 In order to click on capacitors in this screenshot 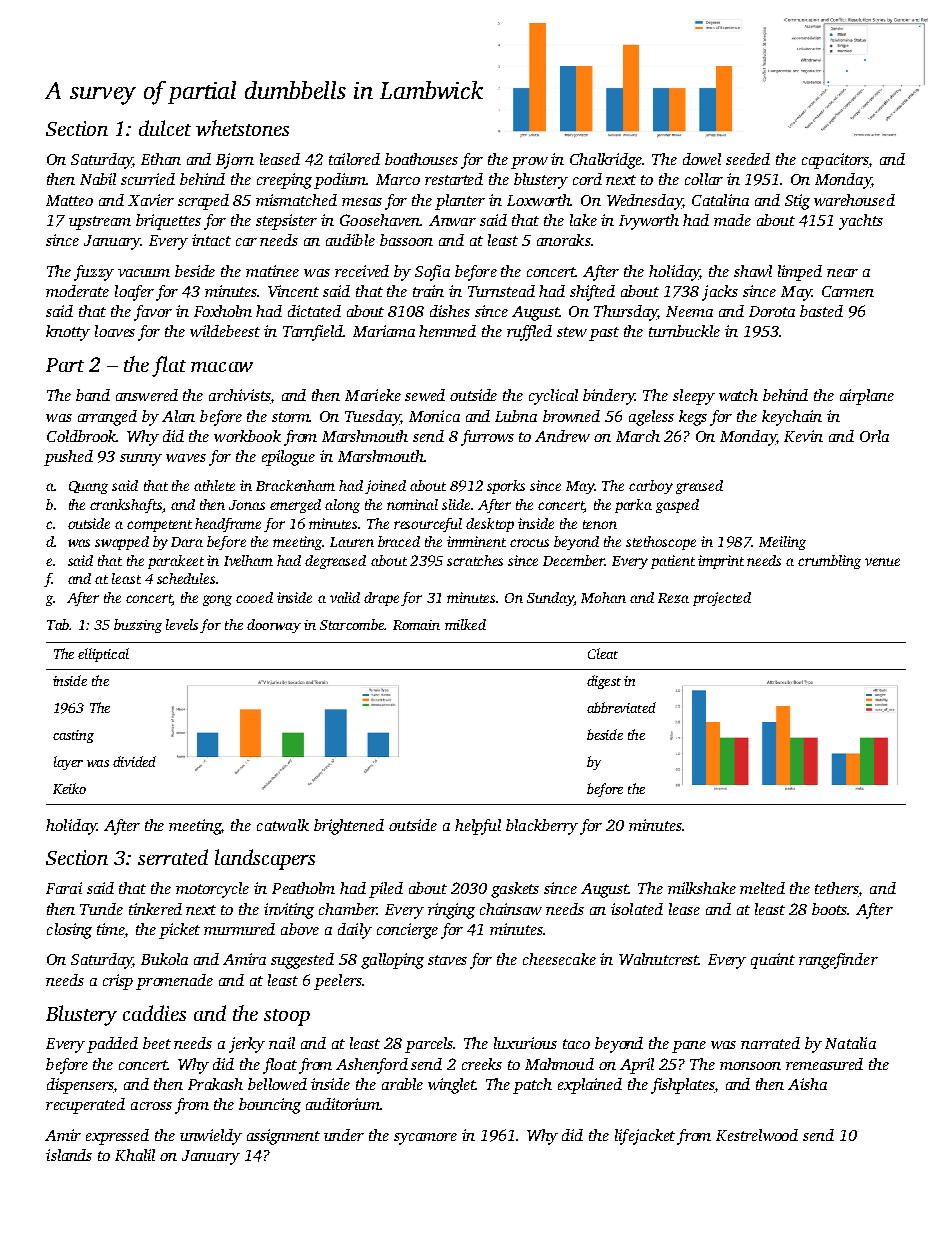, I will do `click(835, 161)`.
